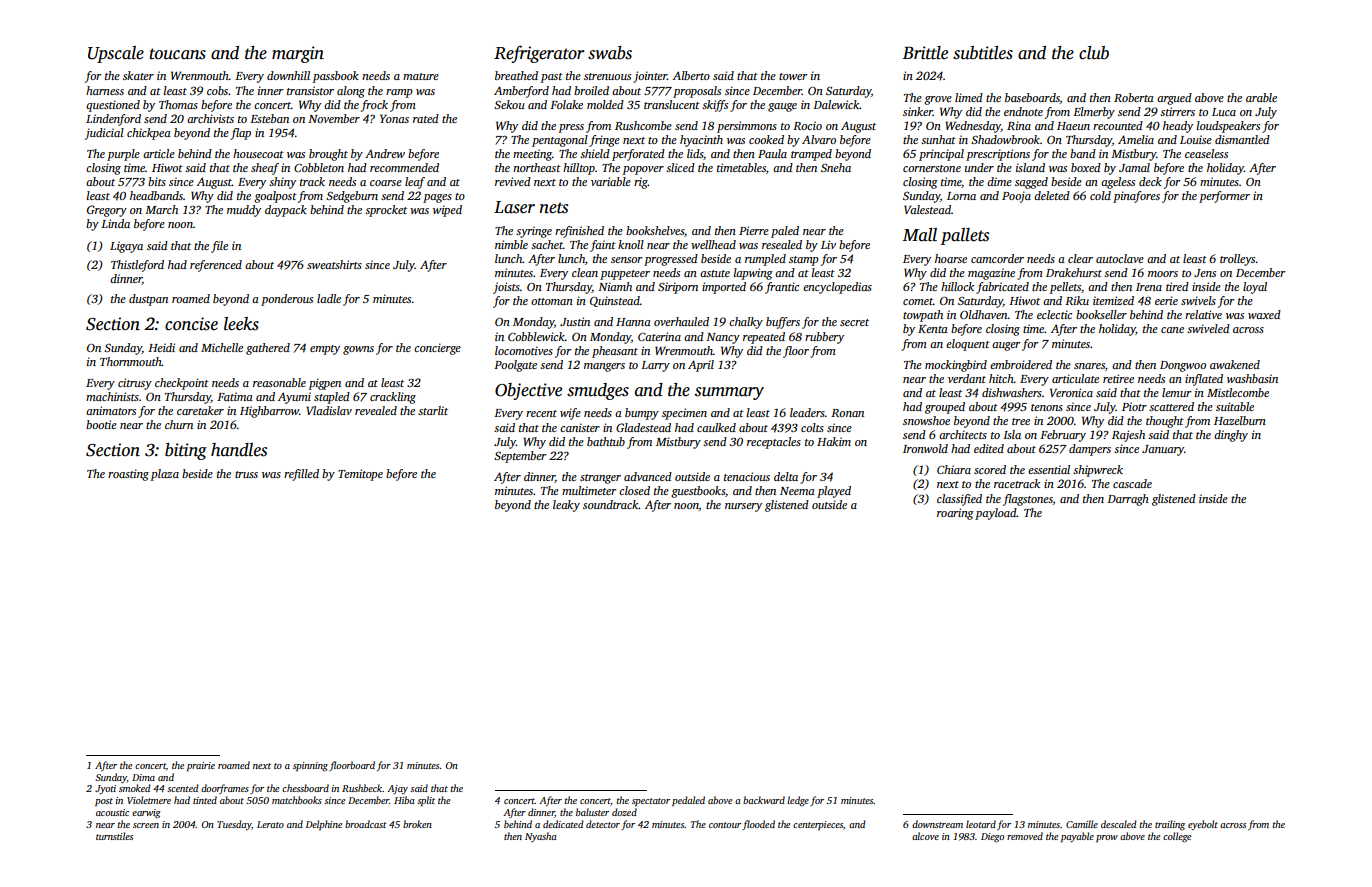 Image resolution: width=1372 pixels, height=887 pixels. Describe the element at coordinates (996, 514) in the screenshot. I see `payload` at that location.
